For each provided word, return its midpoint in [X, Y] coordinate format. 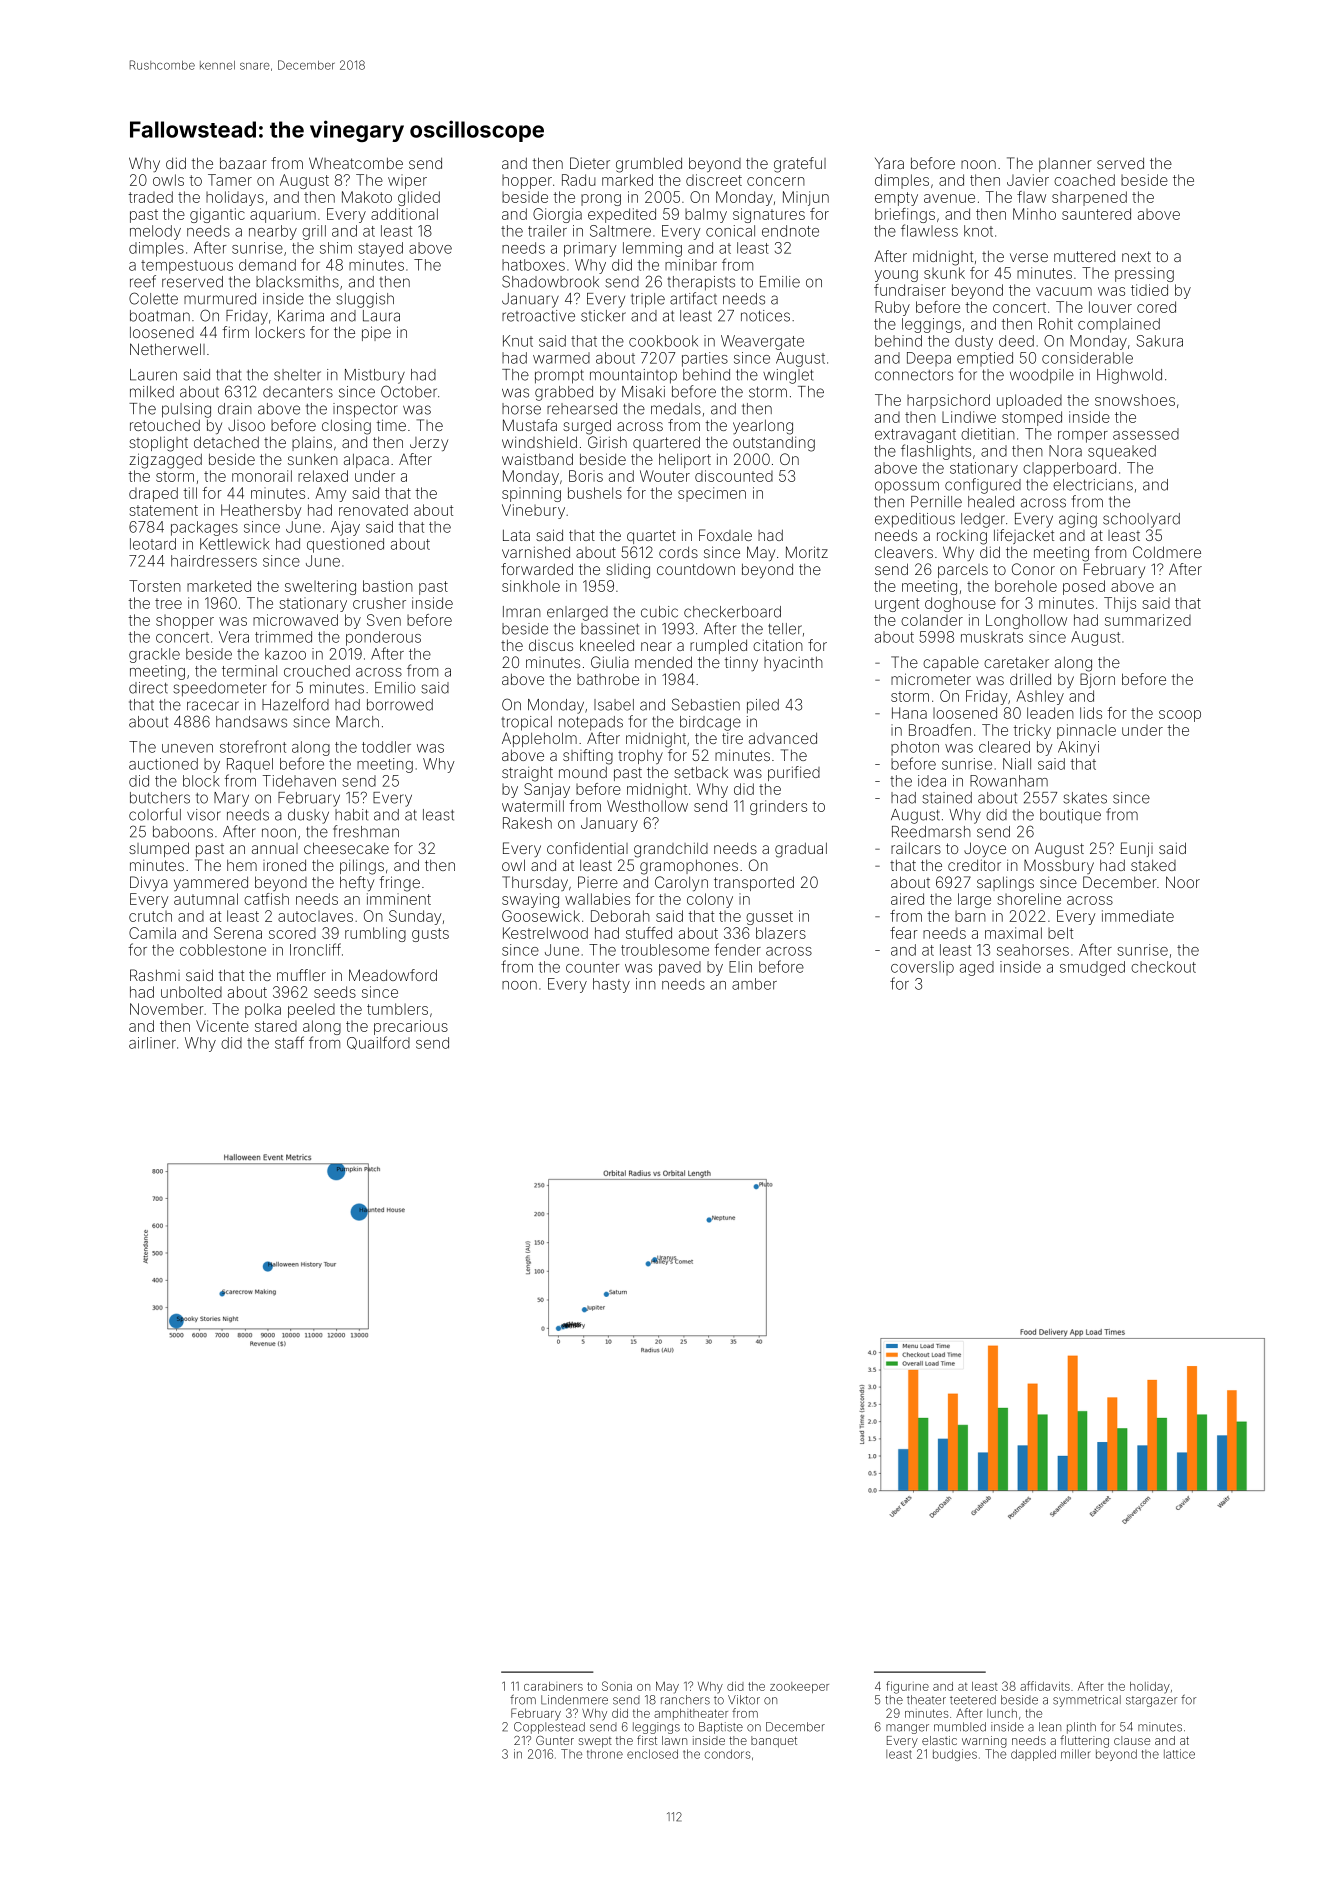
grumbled [649, 165]
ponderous [383, 638]
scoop [1180, 716]
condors [728, 1754]
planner [1065, 165]
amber [754, 984]
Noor [1183, 882]
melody [155, 232]
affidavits [1045, 1686]
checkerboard [732, 612]
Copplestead [549, 1728]
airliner [152, 1043]
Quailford [378, 1043]
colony [710, 900]
